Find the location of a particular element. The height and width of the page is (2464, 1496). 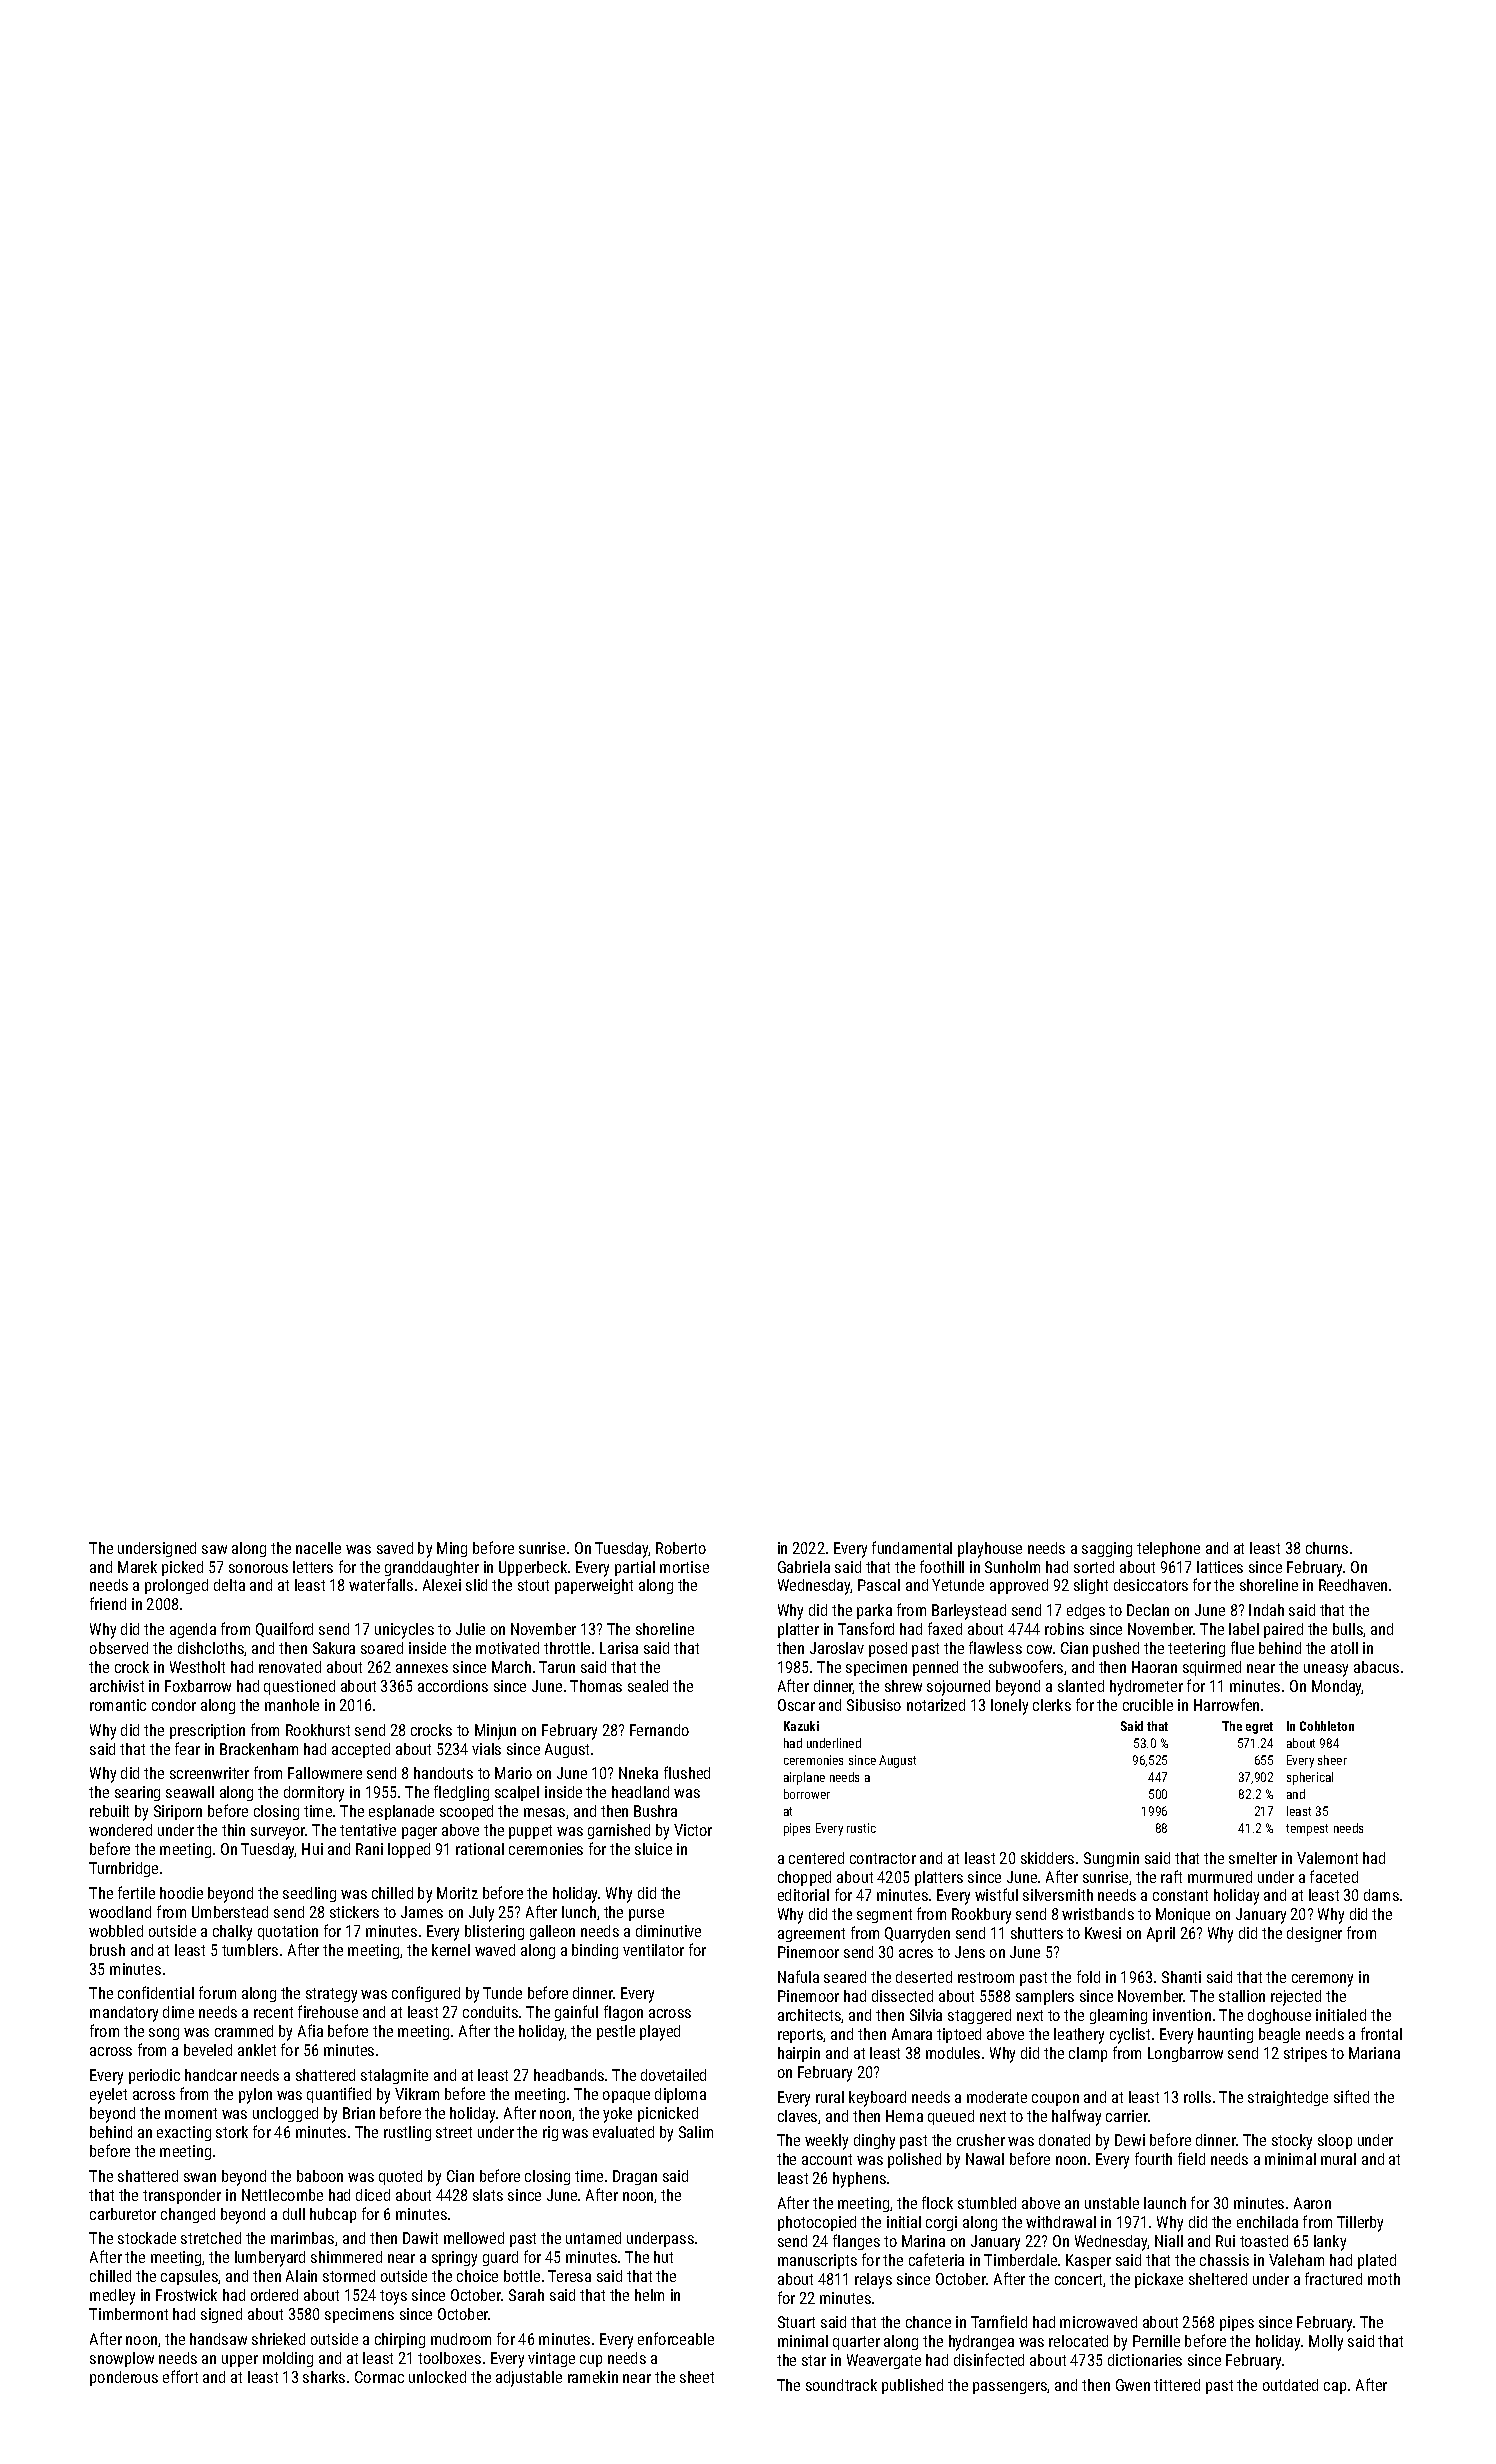

constant is located at coordinates (1180, 1895).
